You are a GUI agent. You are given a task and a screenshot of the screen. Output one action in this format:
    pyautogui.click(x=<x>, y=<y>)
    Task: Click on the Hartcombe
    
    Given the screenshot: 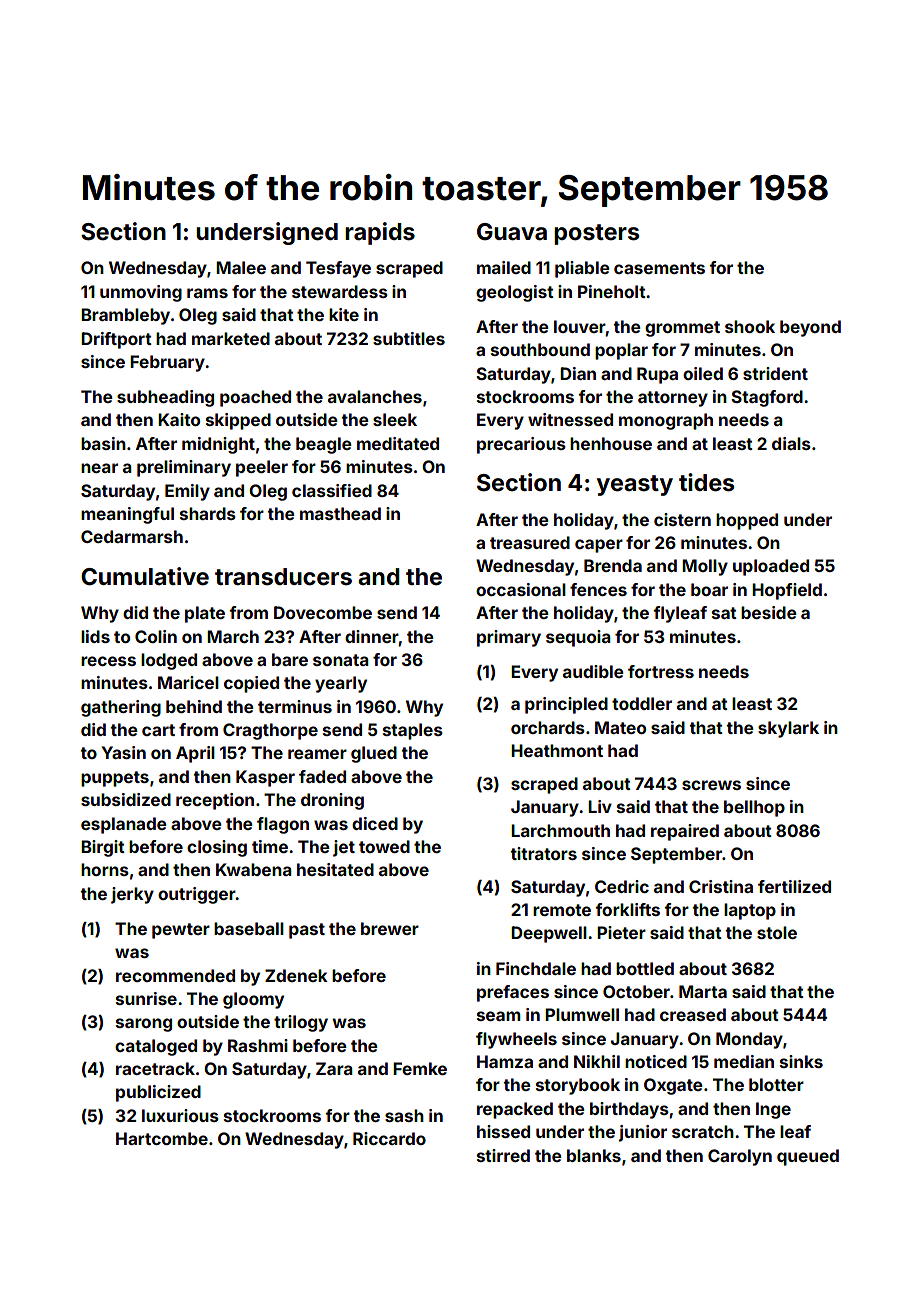 What is the action you would take?
    pyautogui.click(x=162, y=1138)
